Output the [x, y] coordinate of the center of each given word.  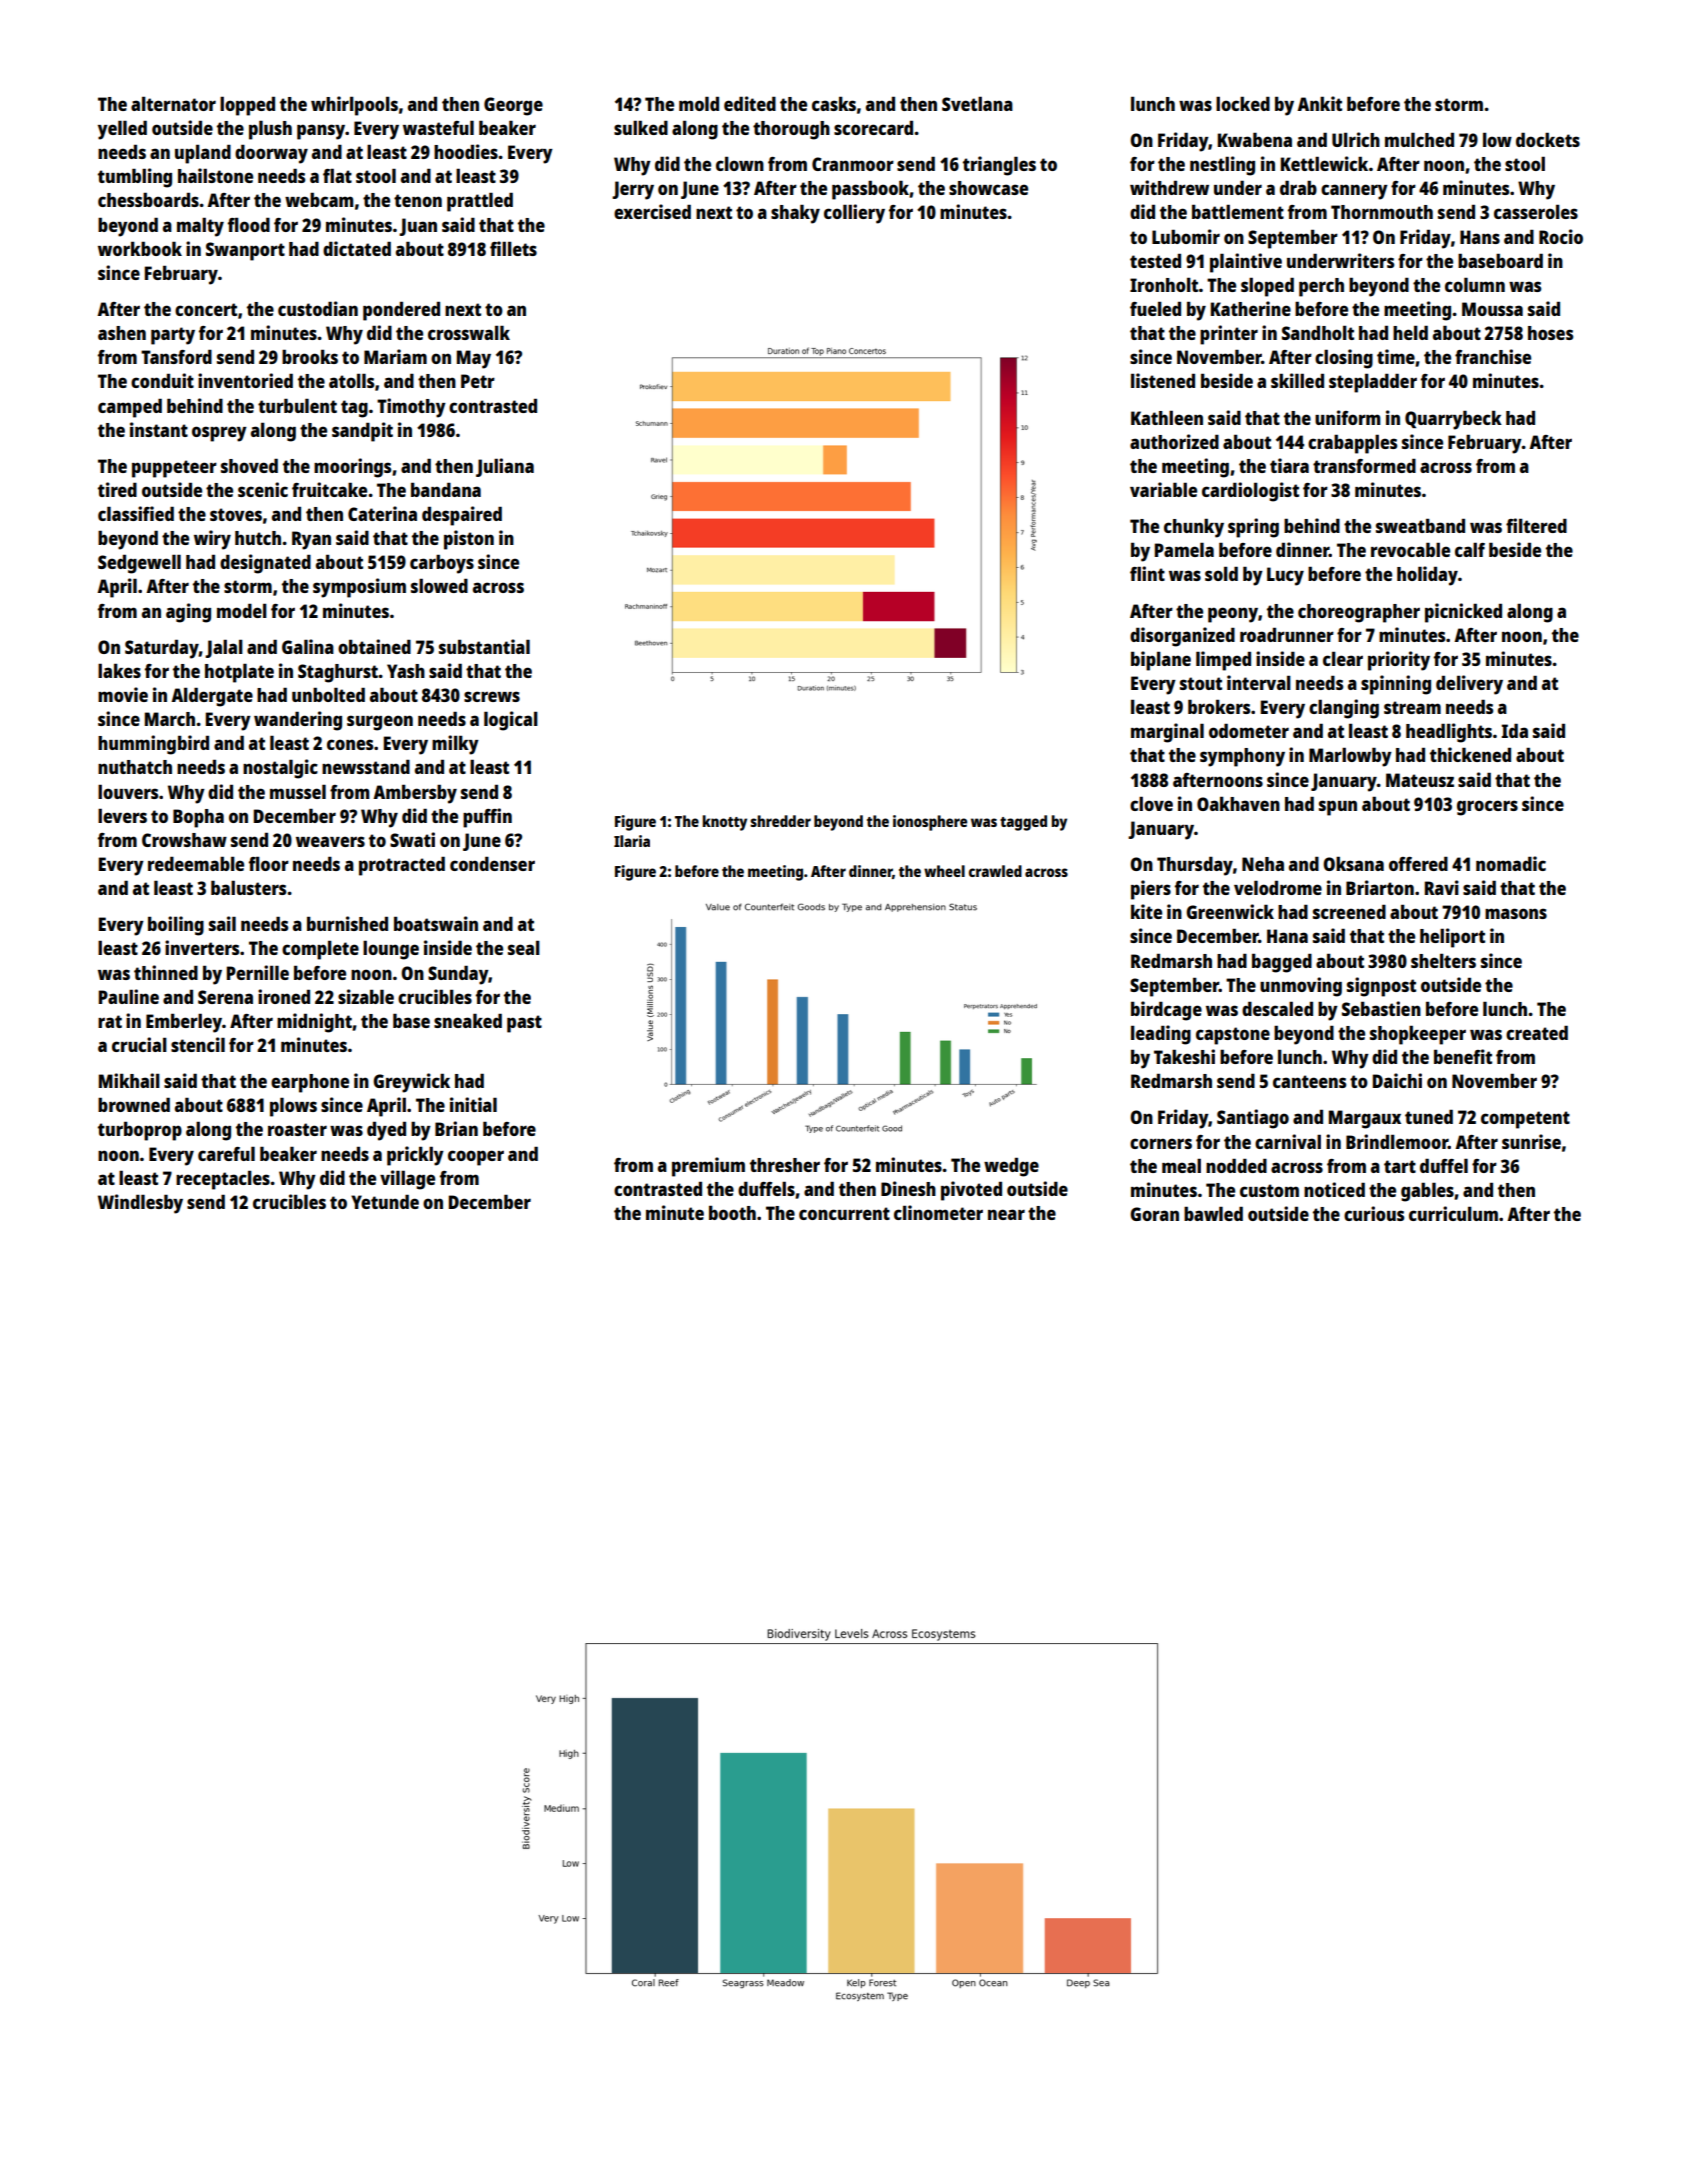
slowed [439, 585]
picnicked [1463, 613]
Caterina [382, 513]
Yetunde [385, 1201]
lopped [247, 106]
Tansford [176, 356]
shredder [780, 821]
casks [834, 103]
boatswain [436, 923]
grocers [1487, 808]
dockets [1548, 139]
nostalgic [280, 769]
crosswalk [469, 332]
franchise [1493, 356]
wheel [944, 871]
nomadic [1511, 863]
